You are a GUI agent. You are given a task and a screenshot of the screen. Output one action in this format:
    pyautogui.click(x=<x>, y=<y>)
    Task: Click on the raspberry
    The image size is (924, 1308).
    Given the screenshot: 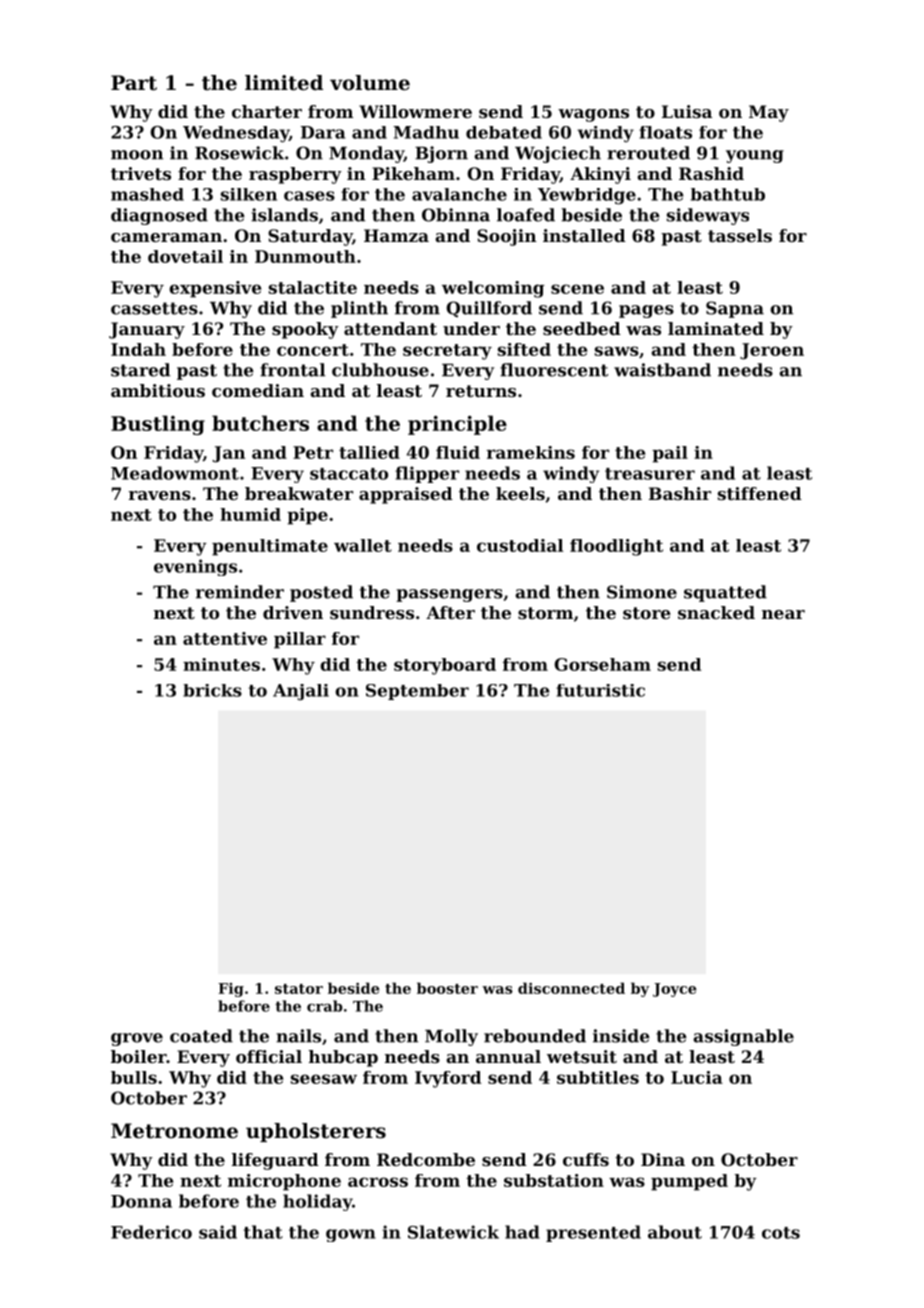 What is the action you would take?
    pyautogui.click(x=295, y=175)
